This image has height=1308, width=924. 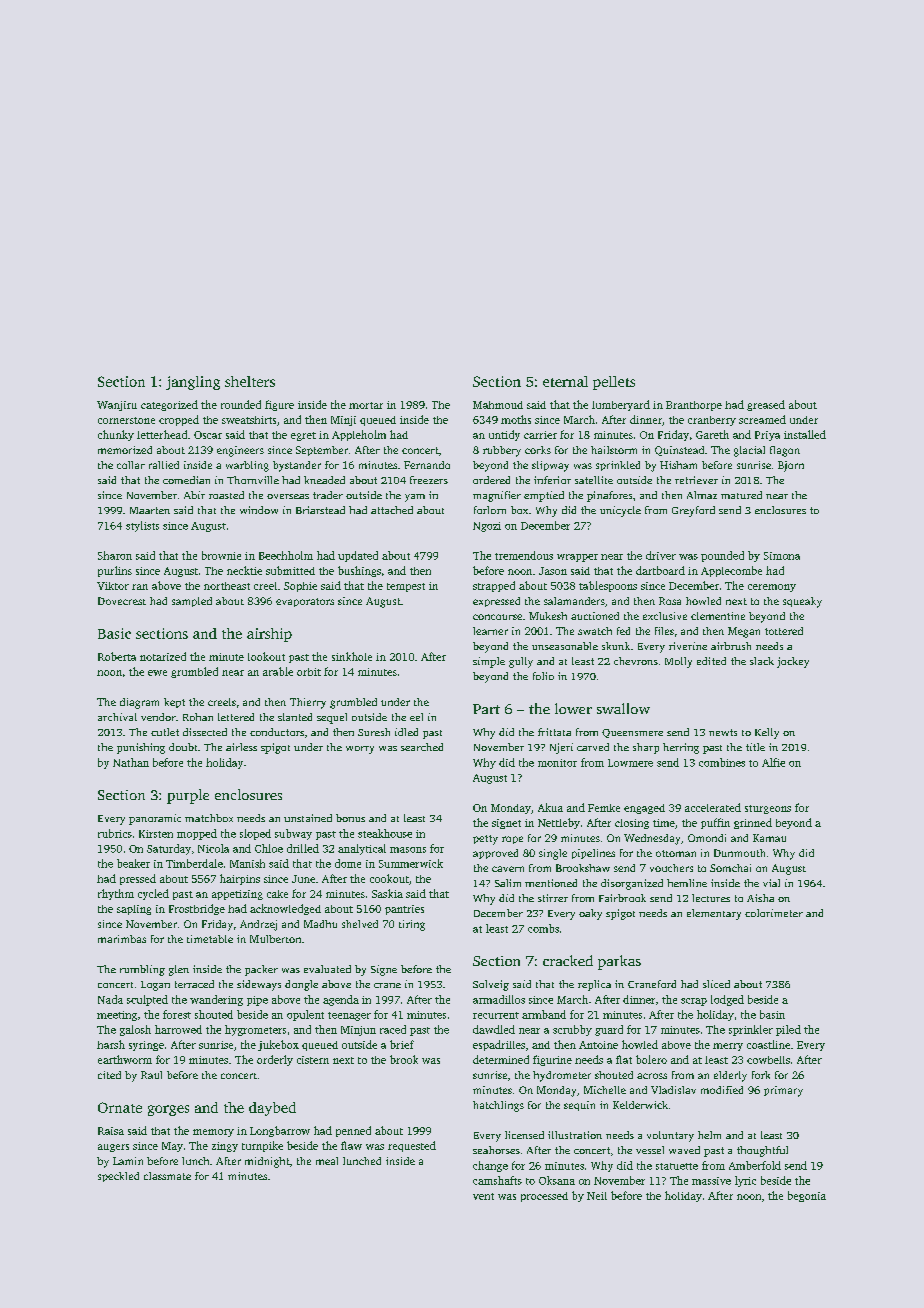 I want to click on Dunmouth, so click(x=739, y=853).
